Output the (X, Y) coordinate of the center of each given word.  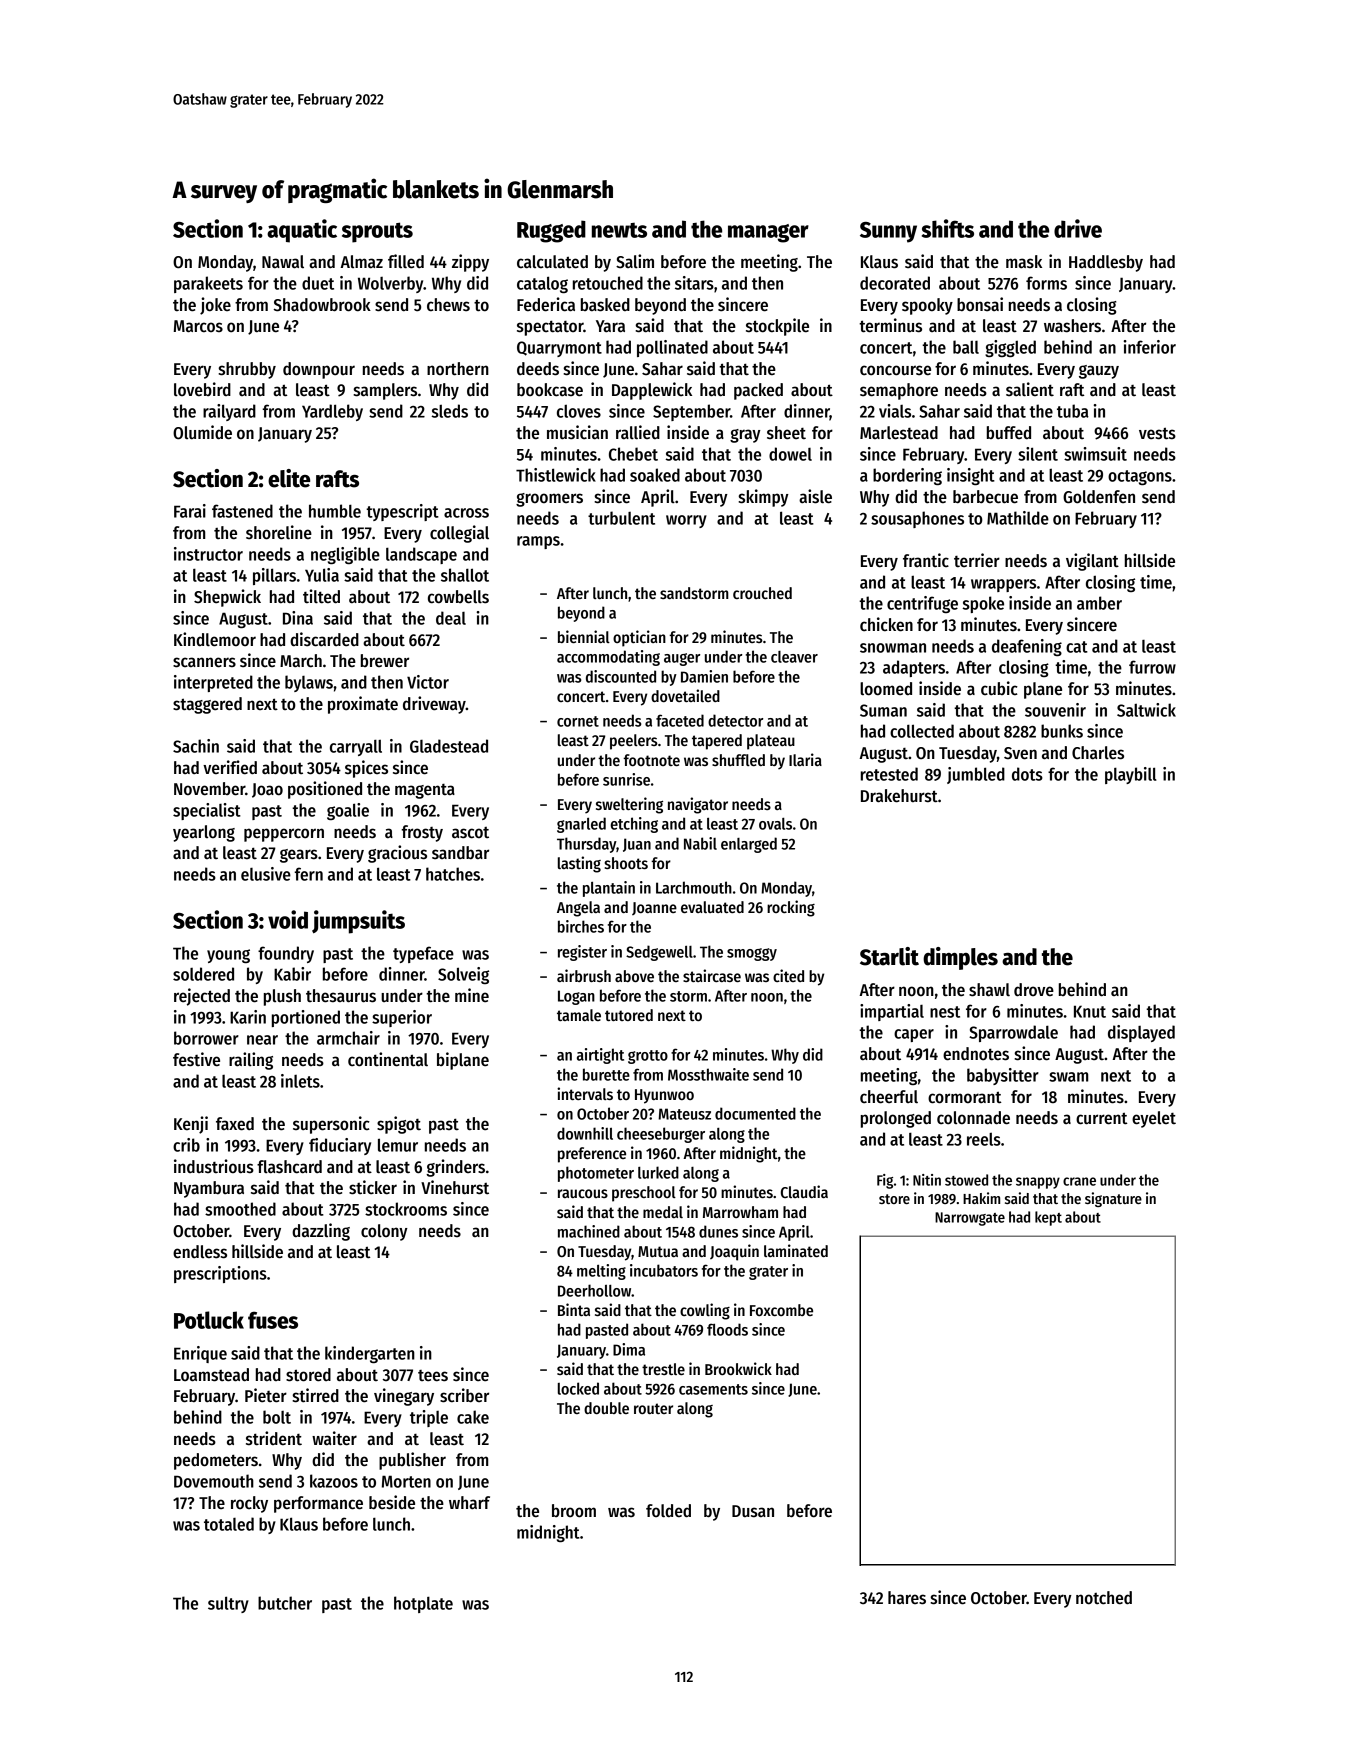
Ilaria (805, 759)
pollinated (672, 348)
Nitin (927, 1180)
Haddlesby (1106, 263)
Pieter (266, 1395)
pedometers (216, 1461)
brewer (385, 661)
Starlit (889, 956)
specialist (207, 811)
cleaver (794, 657)
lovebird (202, 389)
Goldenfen (1099, 497)
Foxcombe (781, 1310)
